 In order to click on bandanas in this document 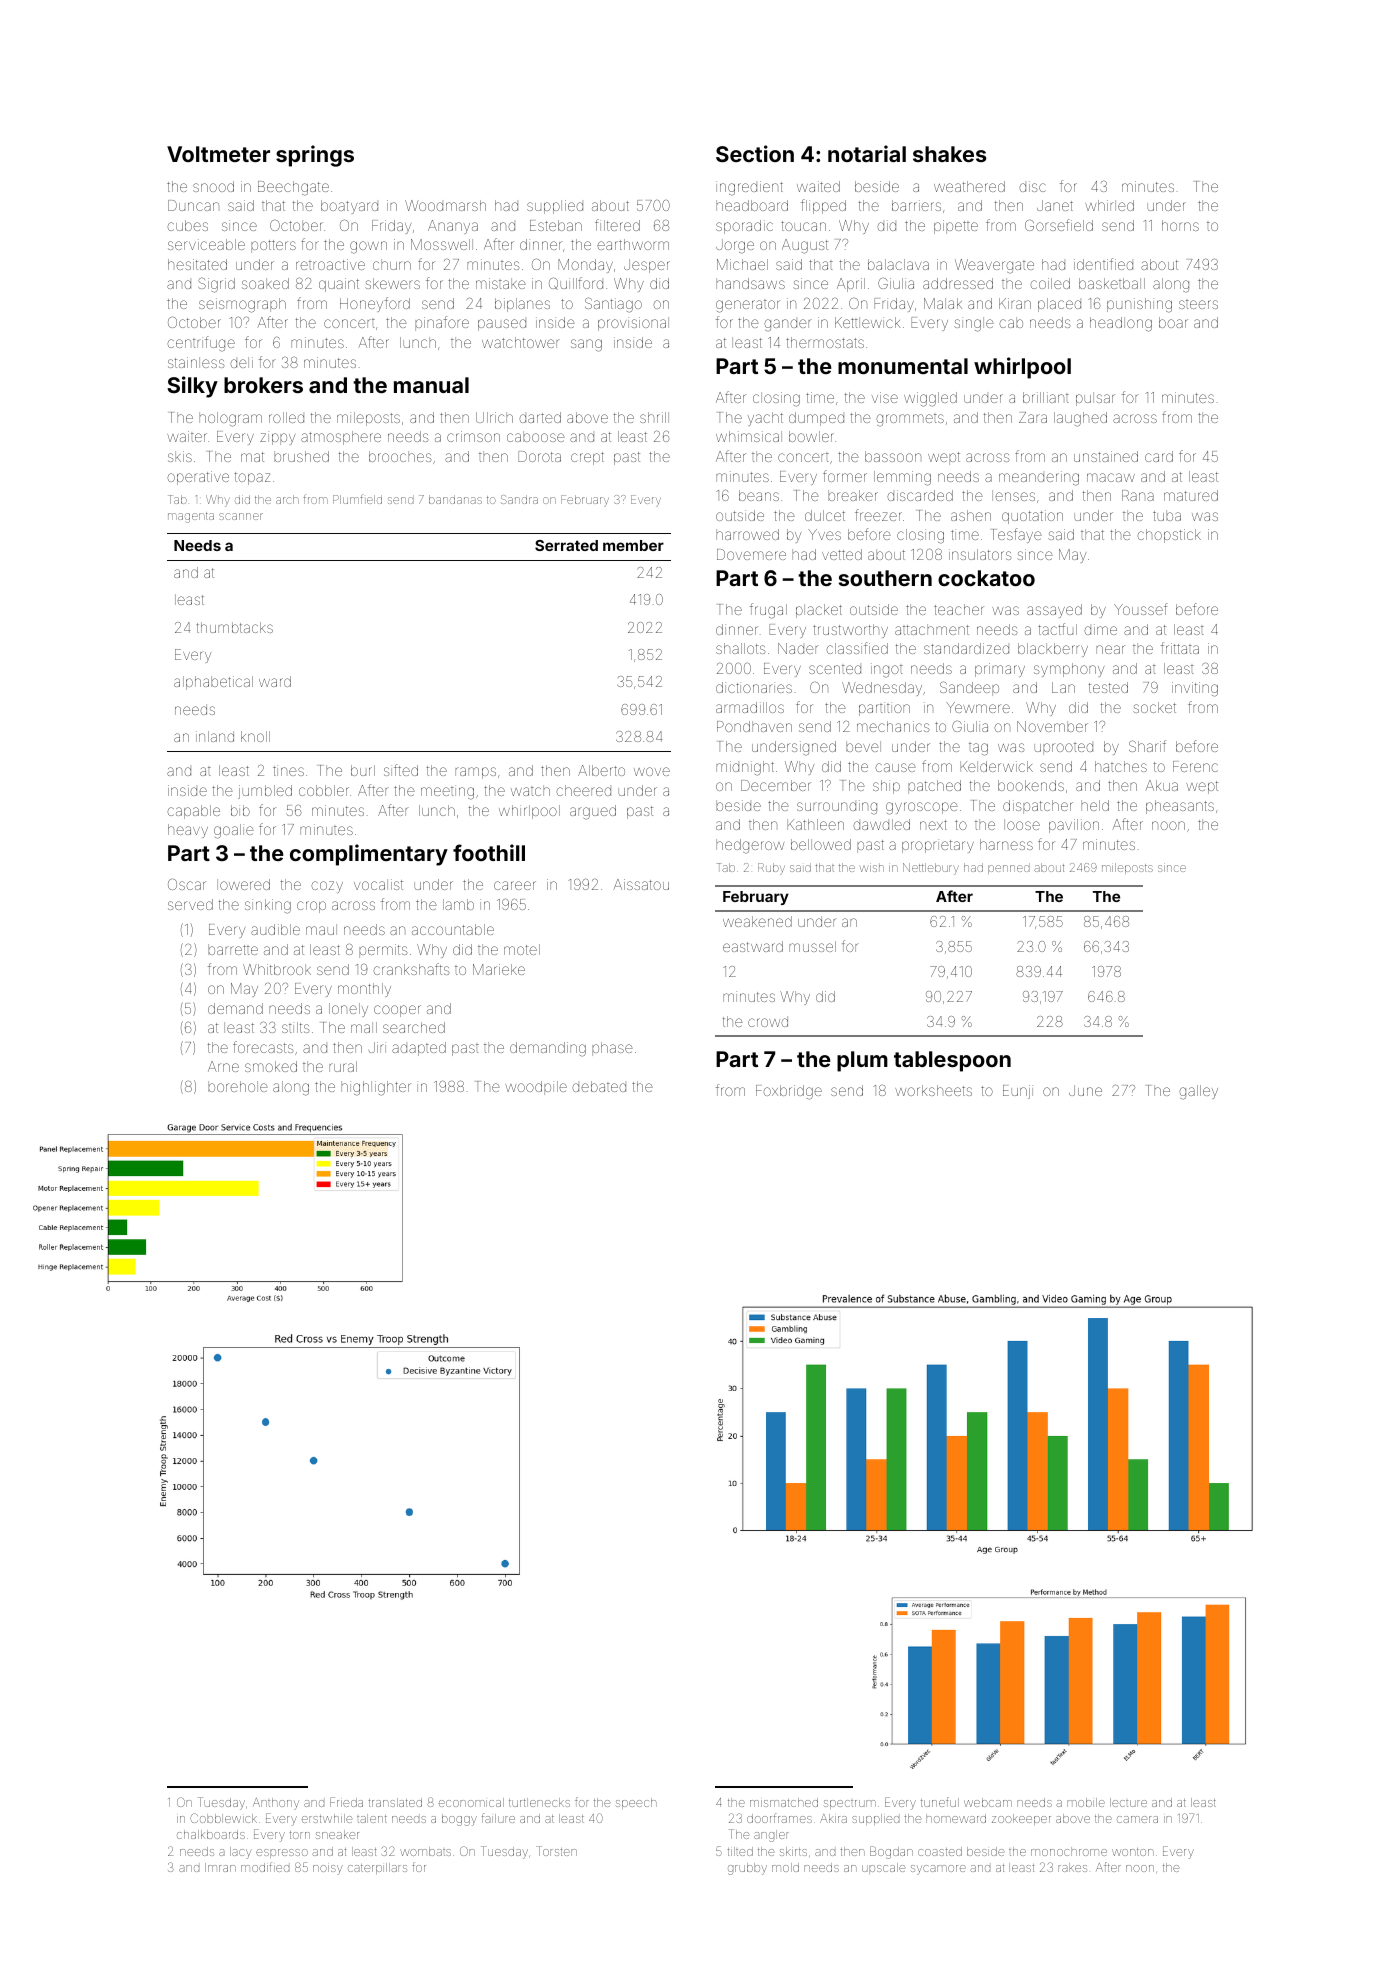, I will do `click(455, 499)`.
